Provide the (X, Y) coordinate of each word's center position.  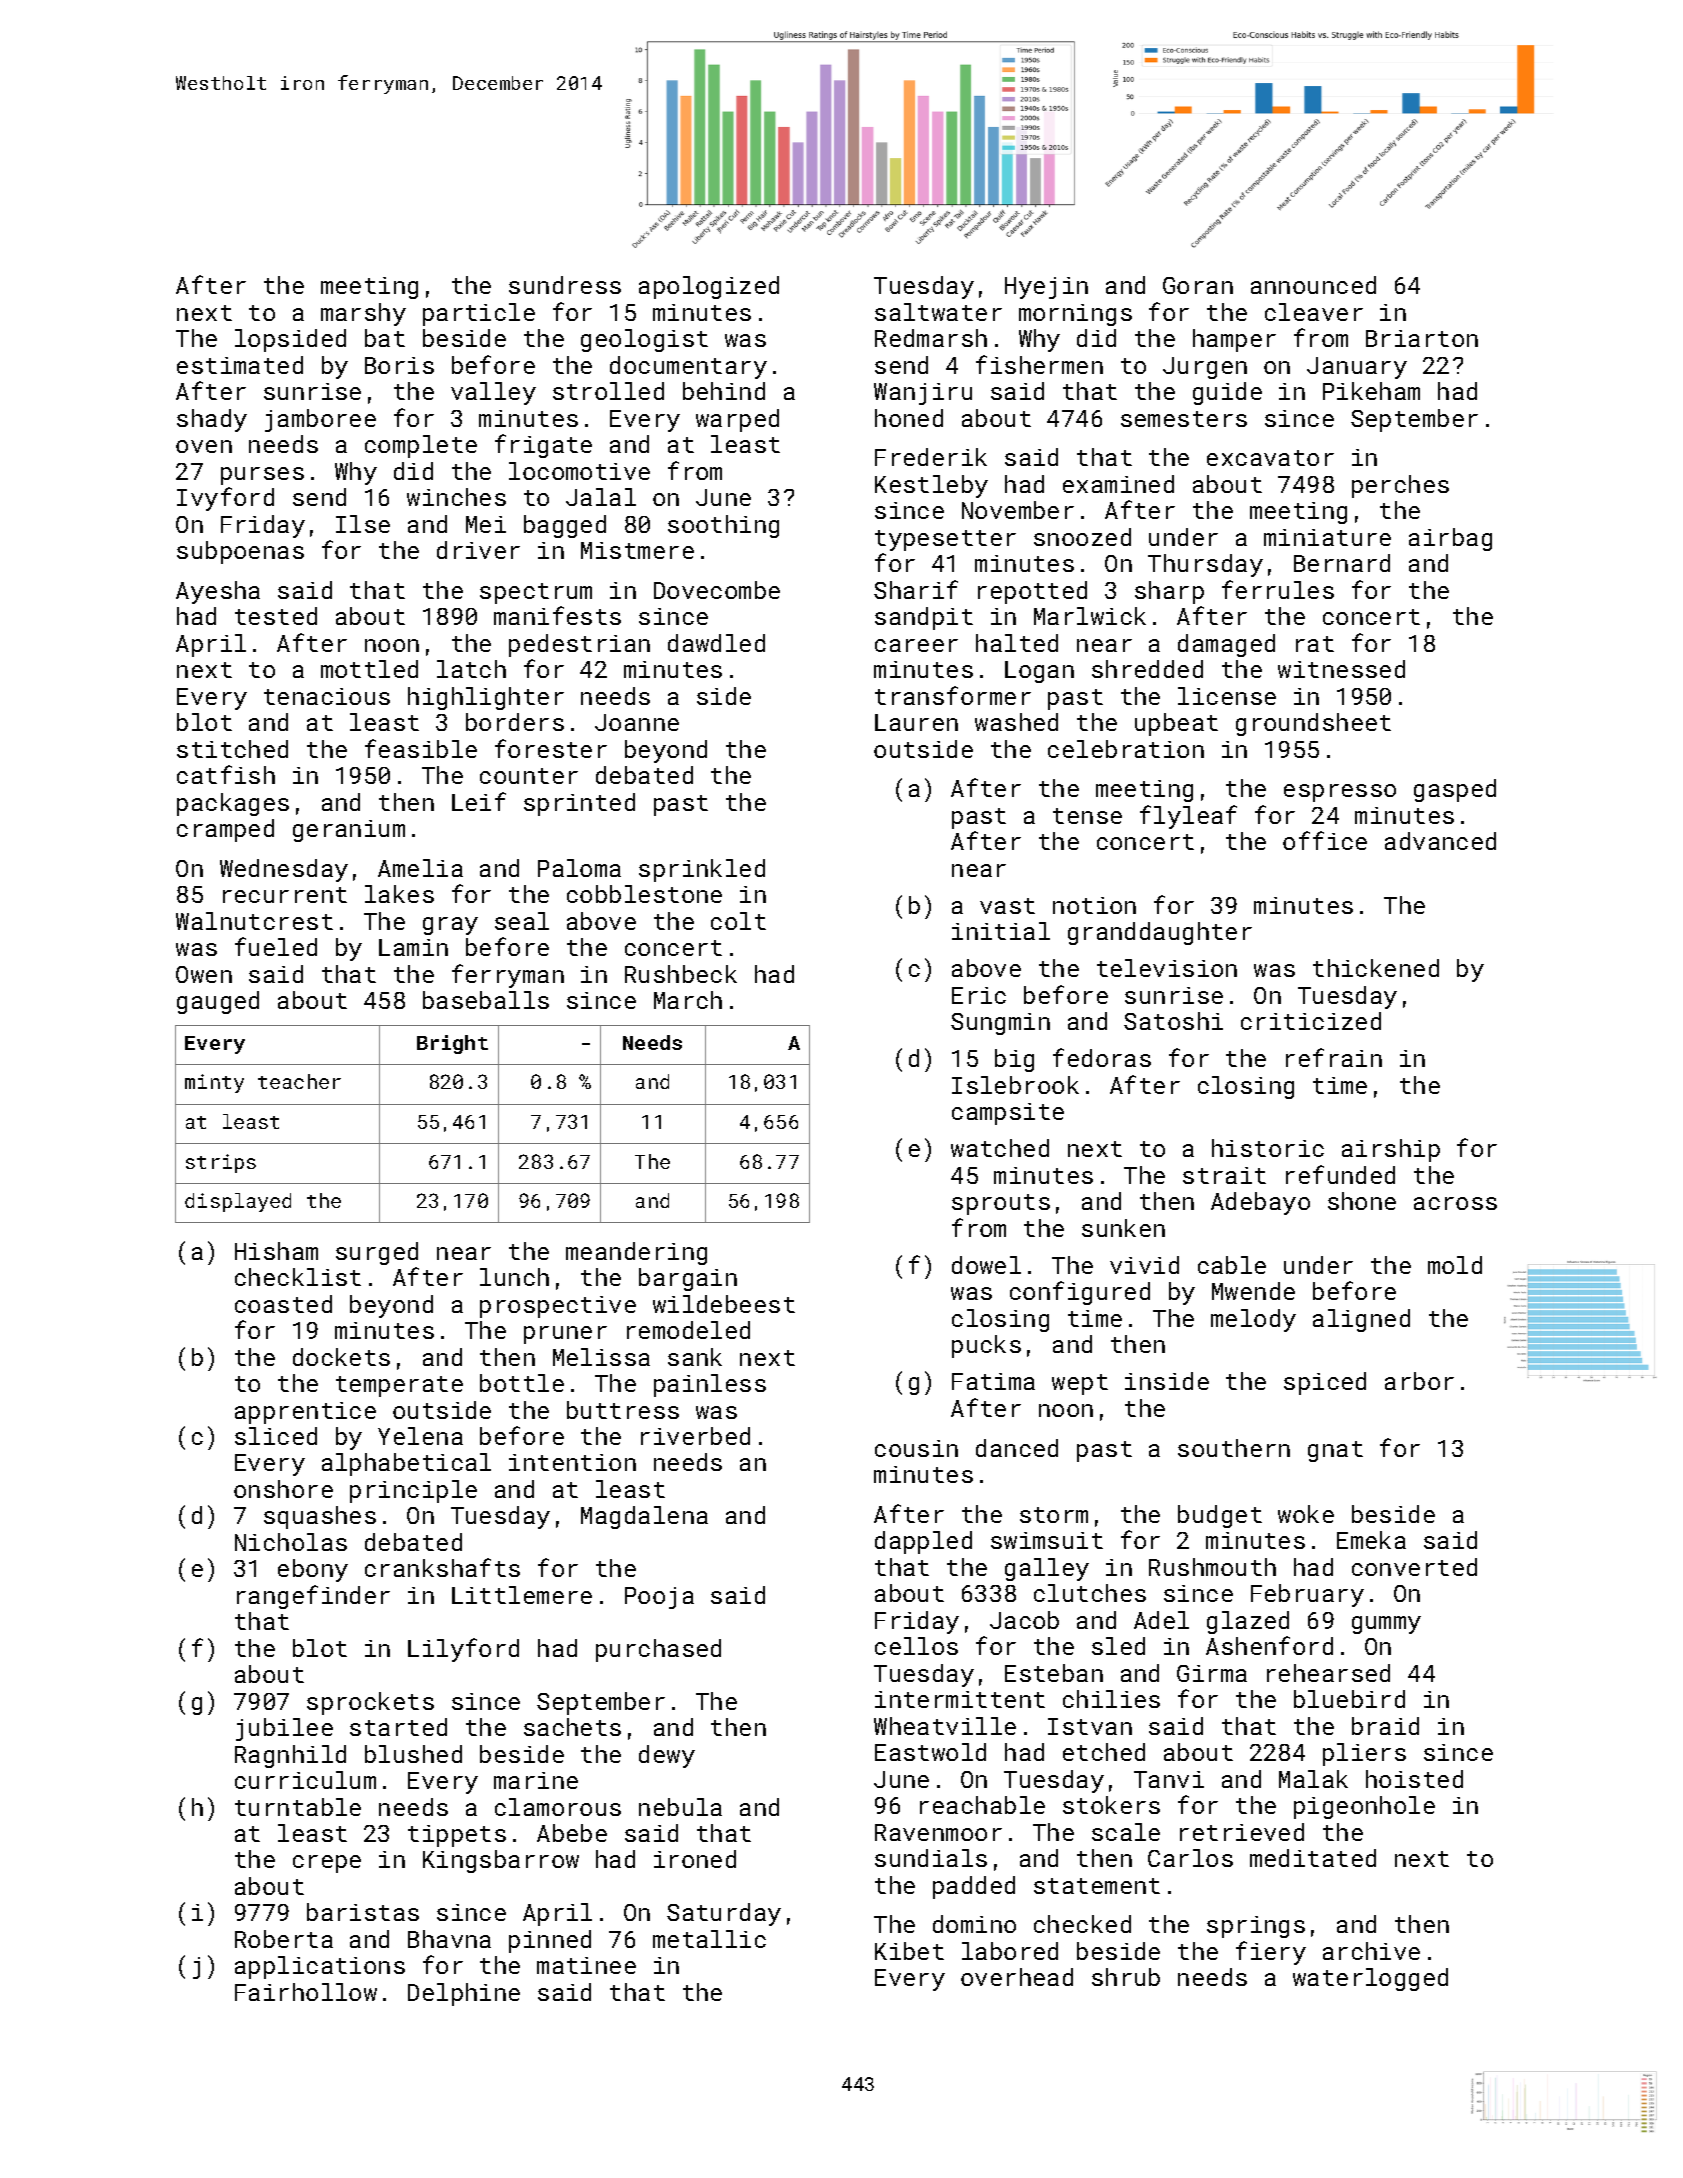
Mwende (1253, 1291)
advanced (1440, 841)
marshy (363, 314)
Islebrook (1015, 1085)
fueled (276, 946)
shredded (1147, 669)
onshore (283, 1489)
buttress (623, 1410)
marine (536, 1780)
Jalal (601, 497)
